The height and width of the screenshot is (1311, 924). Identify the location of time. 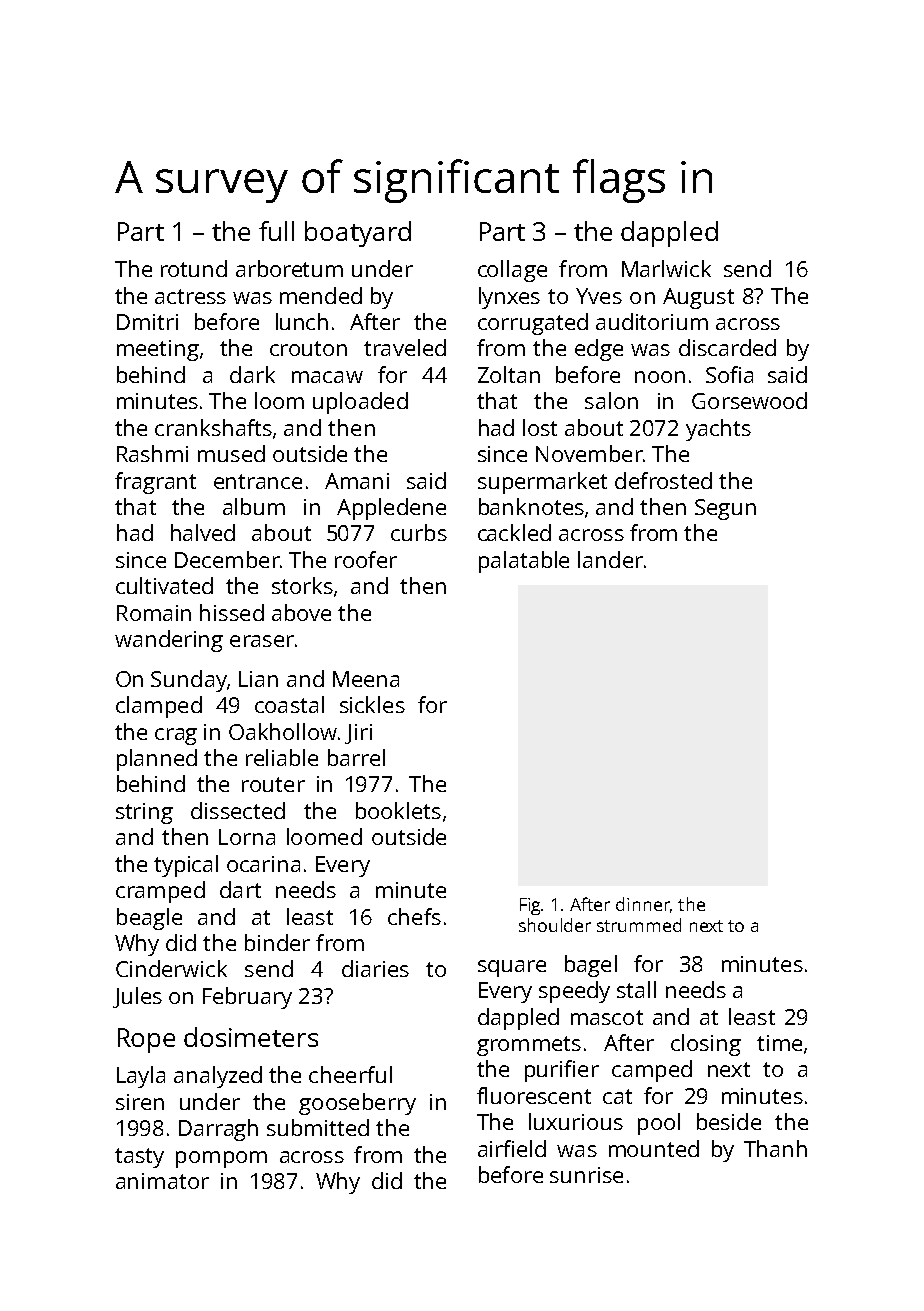
(779, 1043).
